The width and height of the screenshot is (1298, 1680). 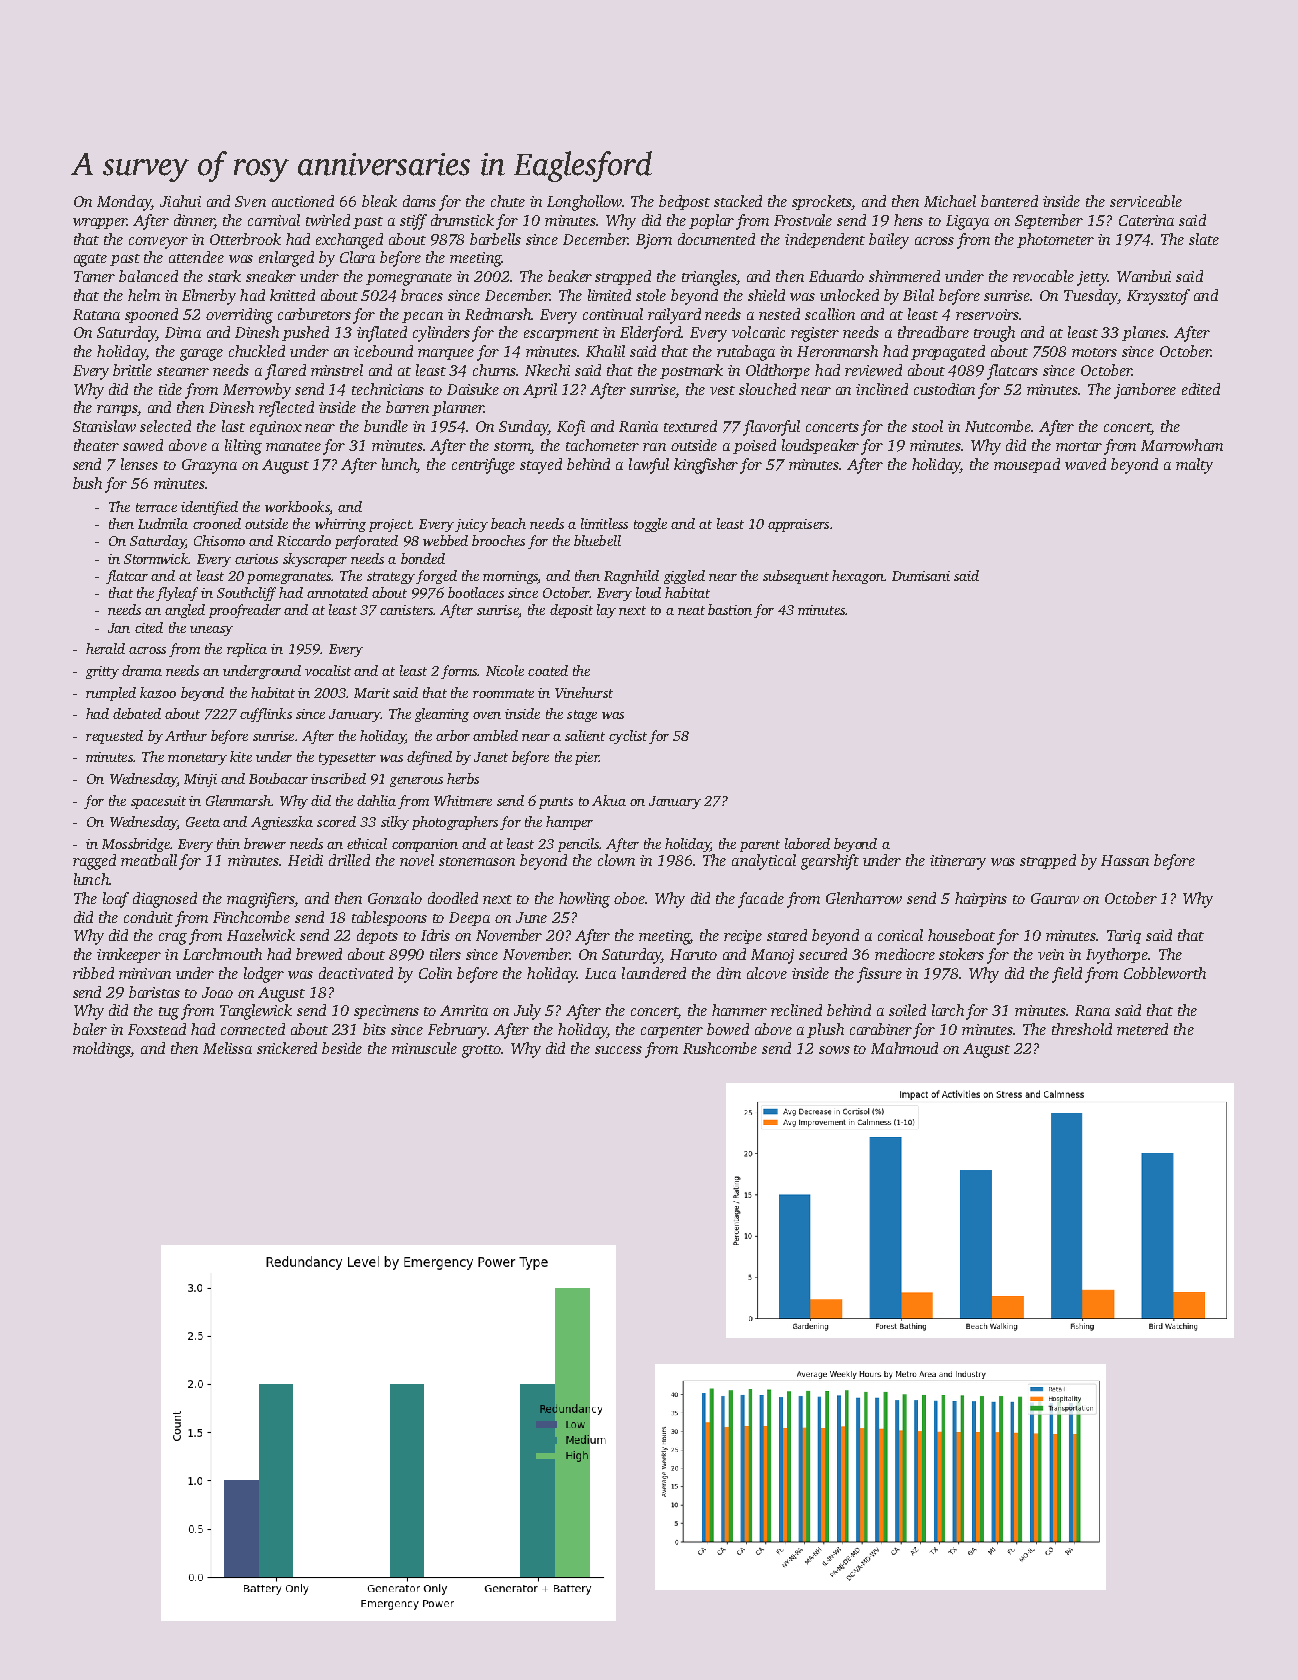 What do you see at coordinates (556, 803) in the screenshot?
I see `punts` at bounding box center [556, 803].
